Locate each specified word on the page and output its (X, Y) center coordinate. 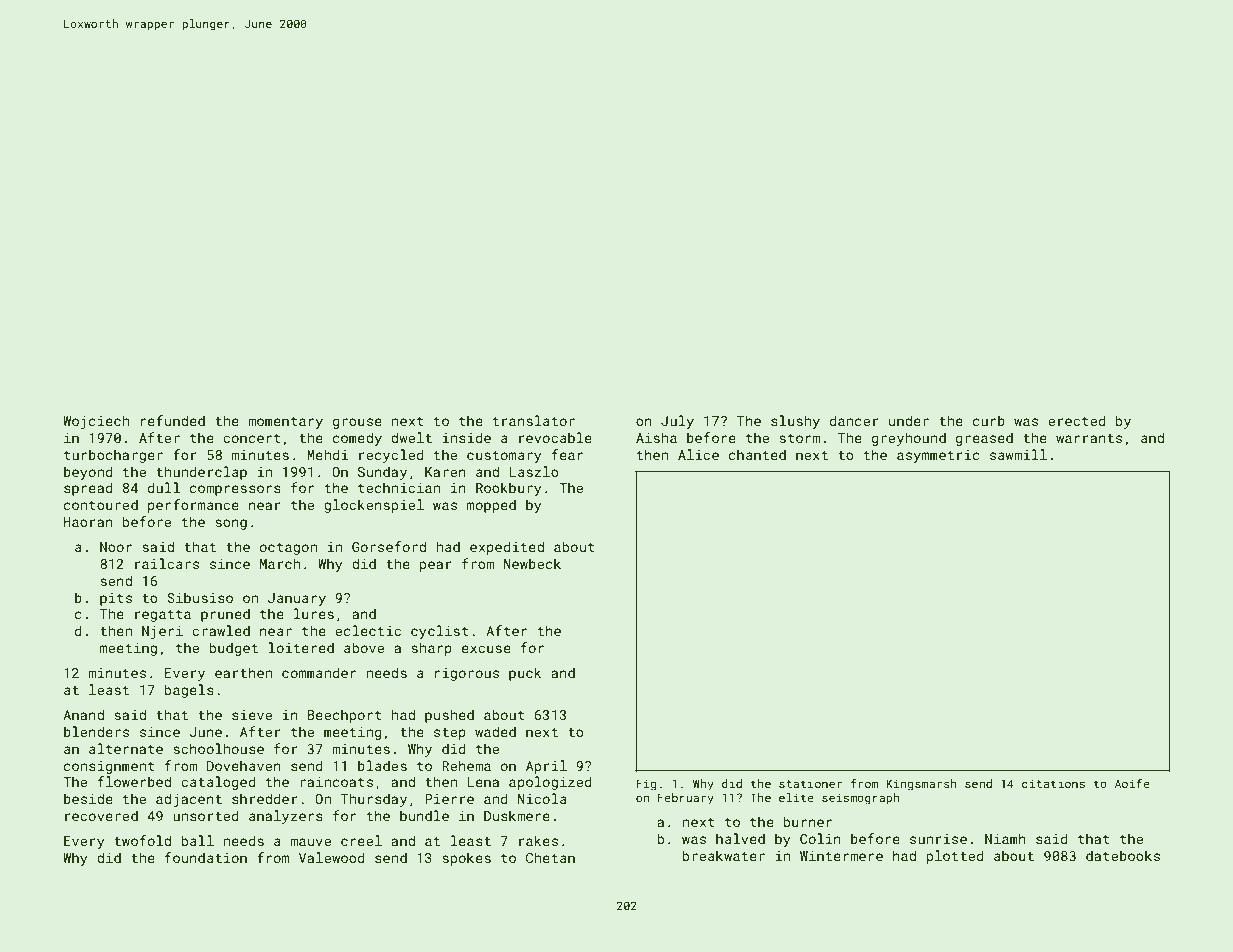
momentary (285, 423)
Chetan (550, 857)
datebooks (1123, 855)
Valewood (332, 857)
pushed (449, 716)
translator (534, 420)
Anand (83, 714)
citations (1053, 783)
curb (989, 420)
